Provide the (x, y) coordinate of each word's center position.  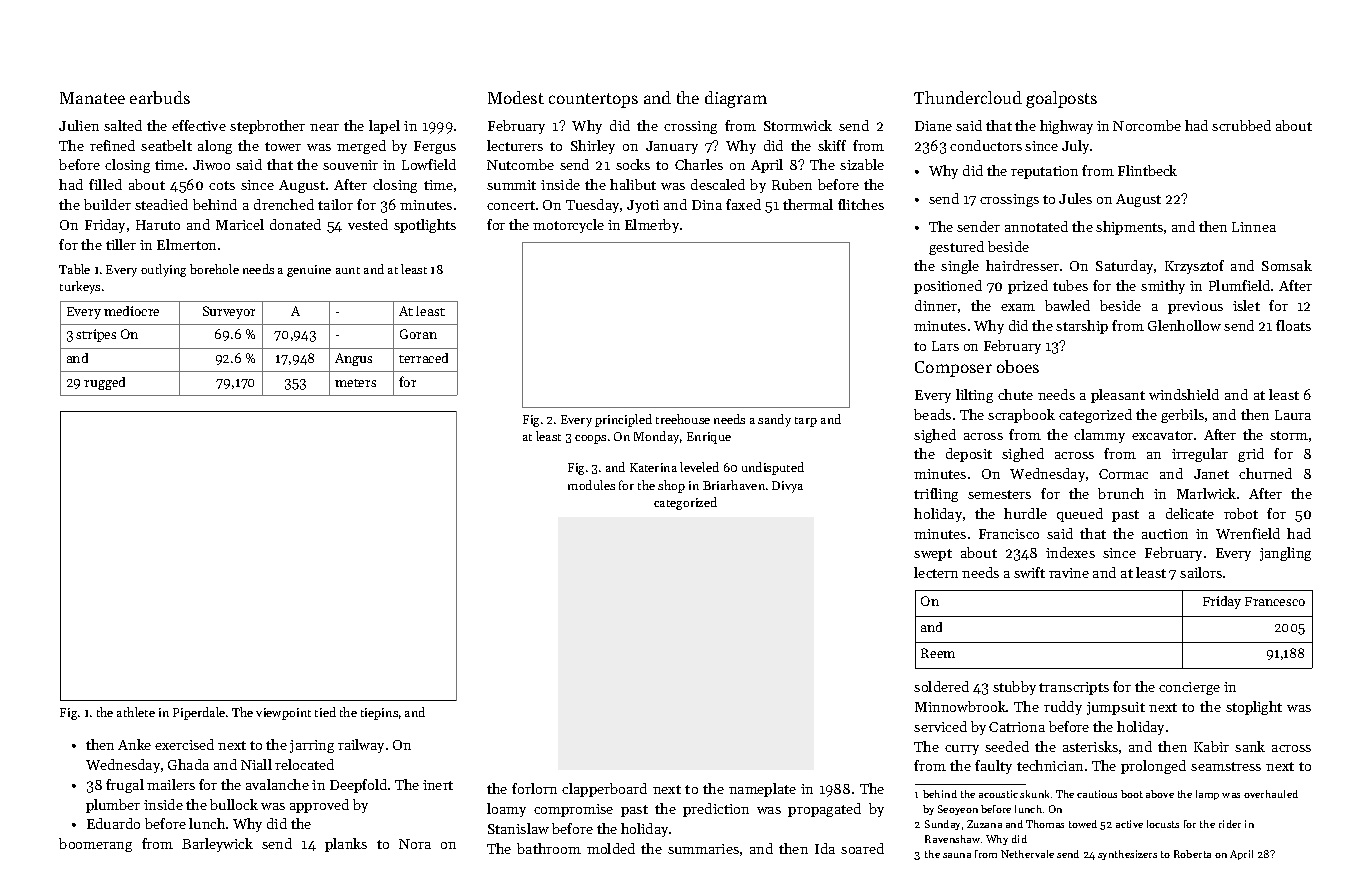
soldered (941, 686)
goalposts (1061, 99)
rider (1230, 824)
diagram (736, 99)
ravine (1069, 573)
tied (325, 712)
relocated (304, 764)
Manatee (92, 98)
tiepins (379, 714)
